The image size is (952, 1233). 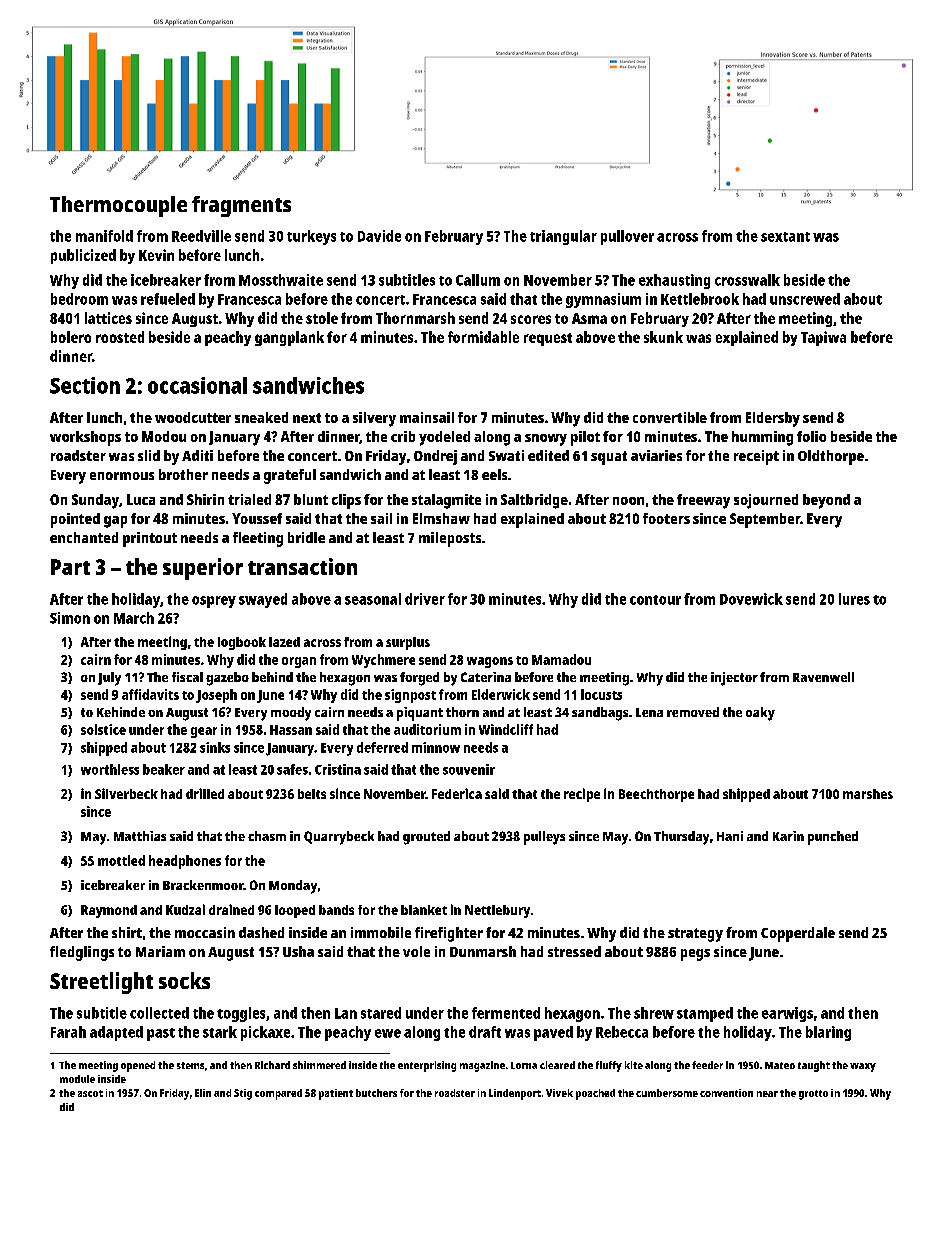 I want to click on sandbags, so click(x=600, y=714).
